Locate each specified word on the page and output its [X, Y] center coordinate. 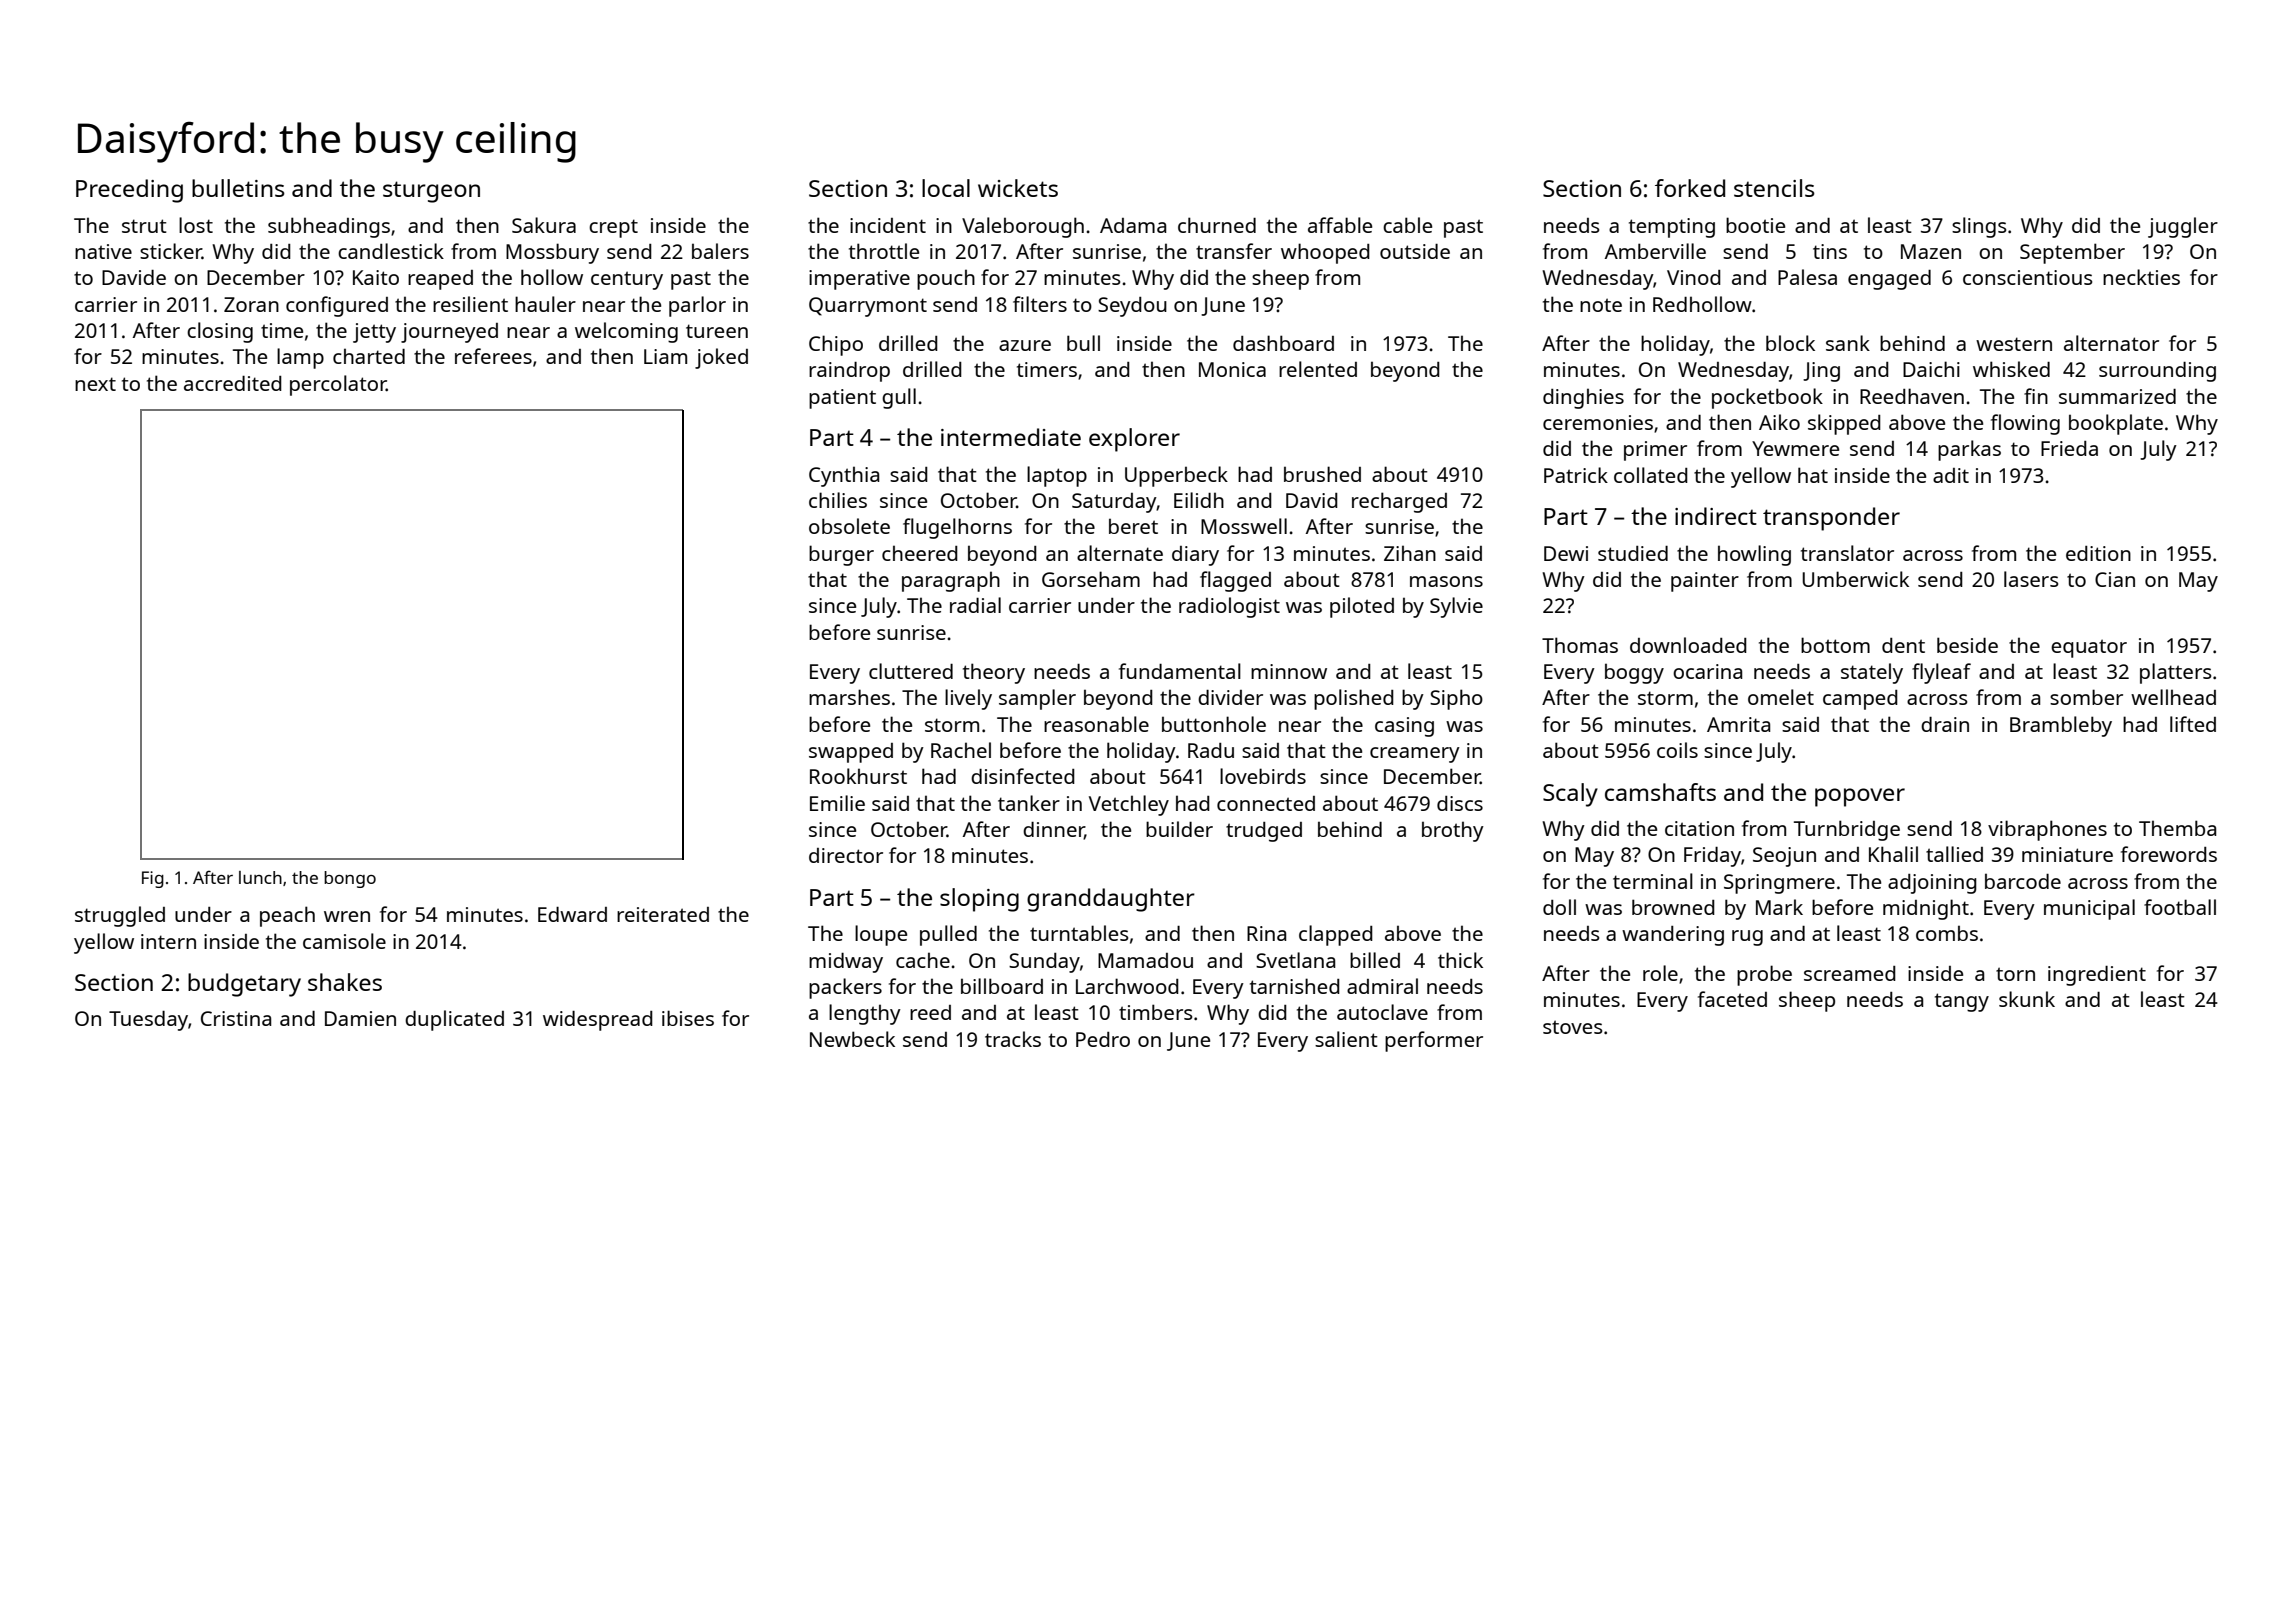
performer [1434, 1041]
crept [613, 228]
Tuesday [148, 1021]
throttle [884, 251]
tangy [1962, 1002]
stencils [1774, 188]
